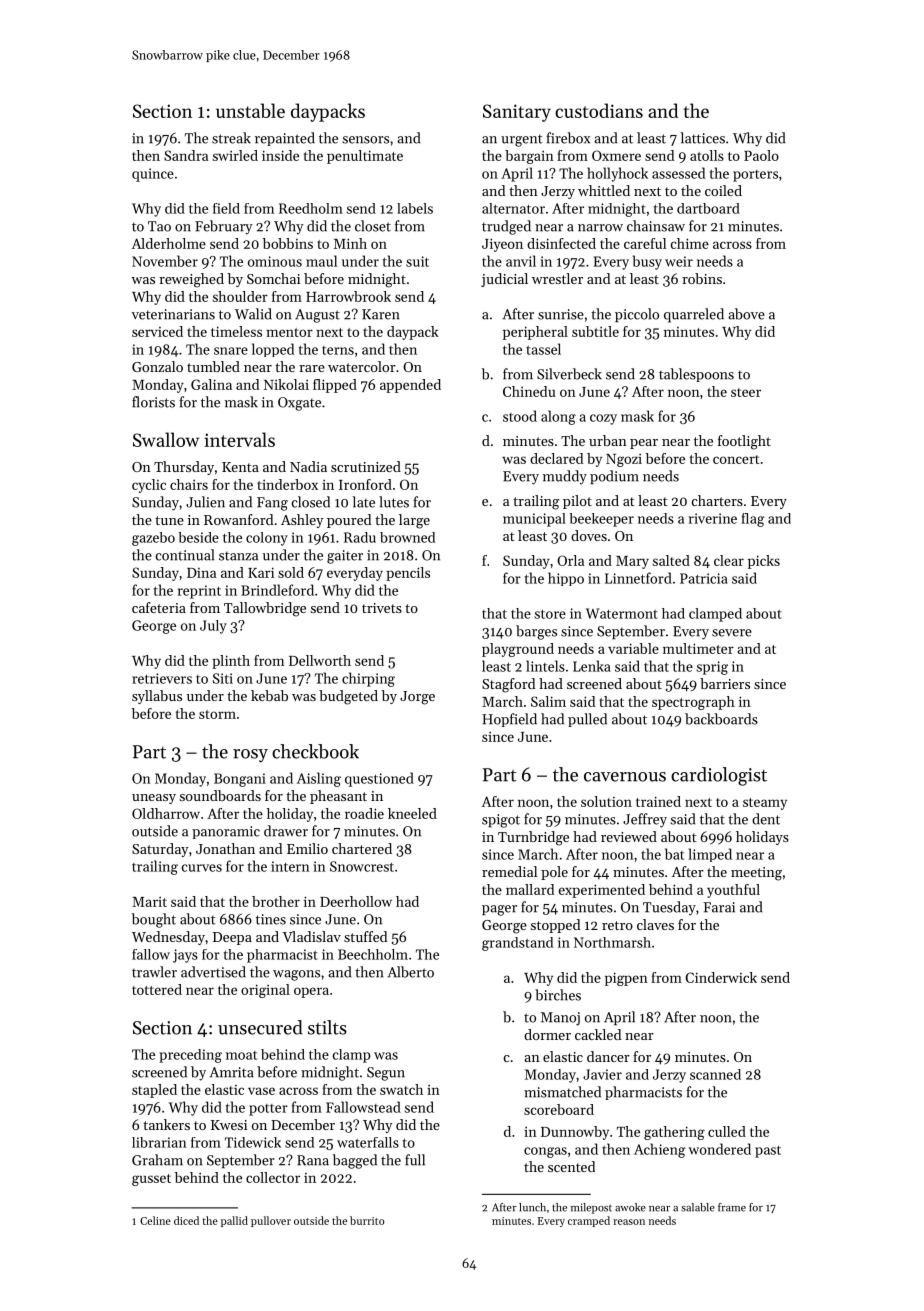  I want to click on store, so click(550, 614).
